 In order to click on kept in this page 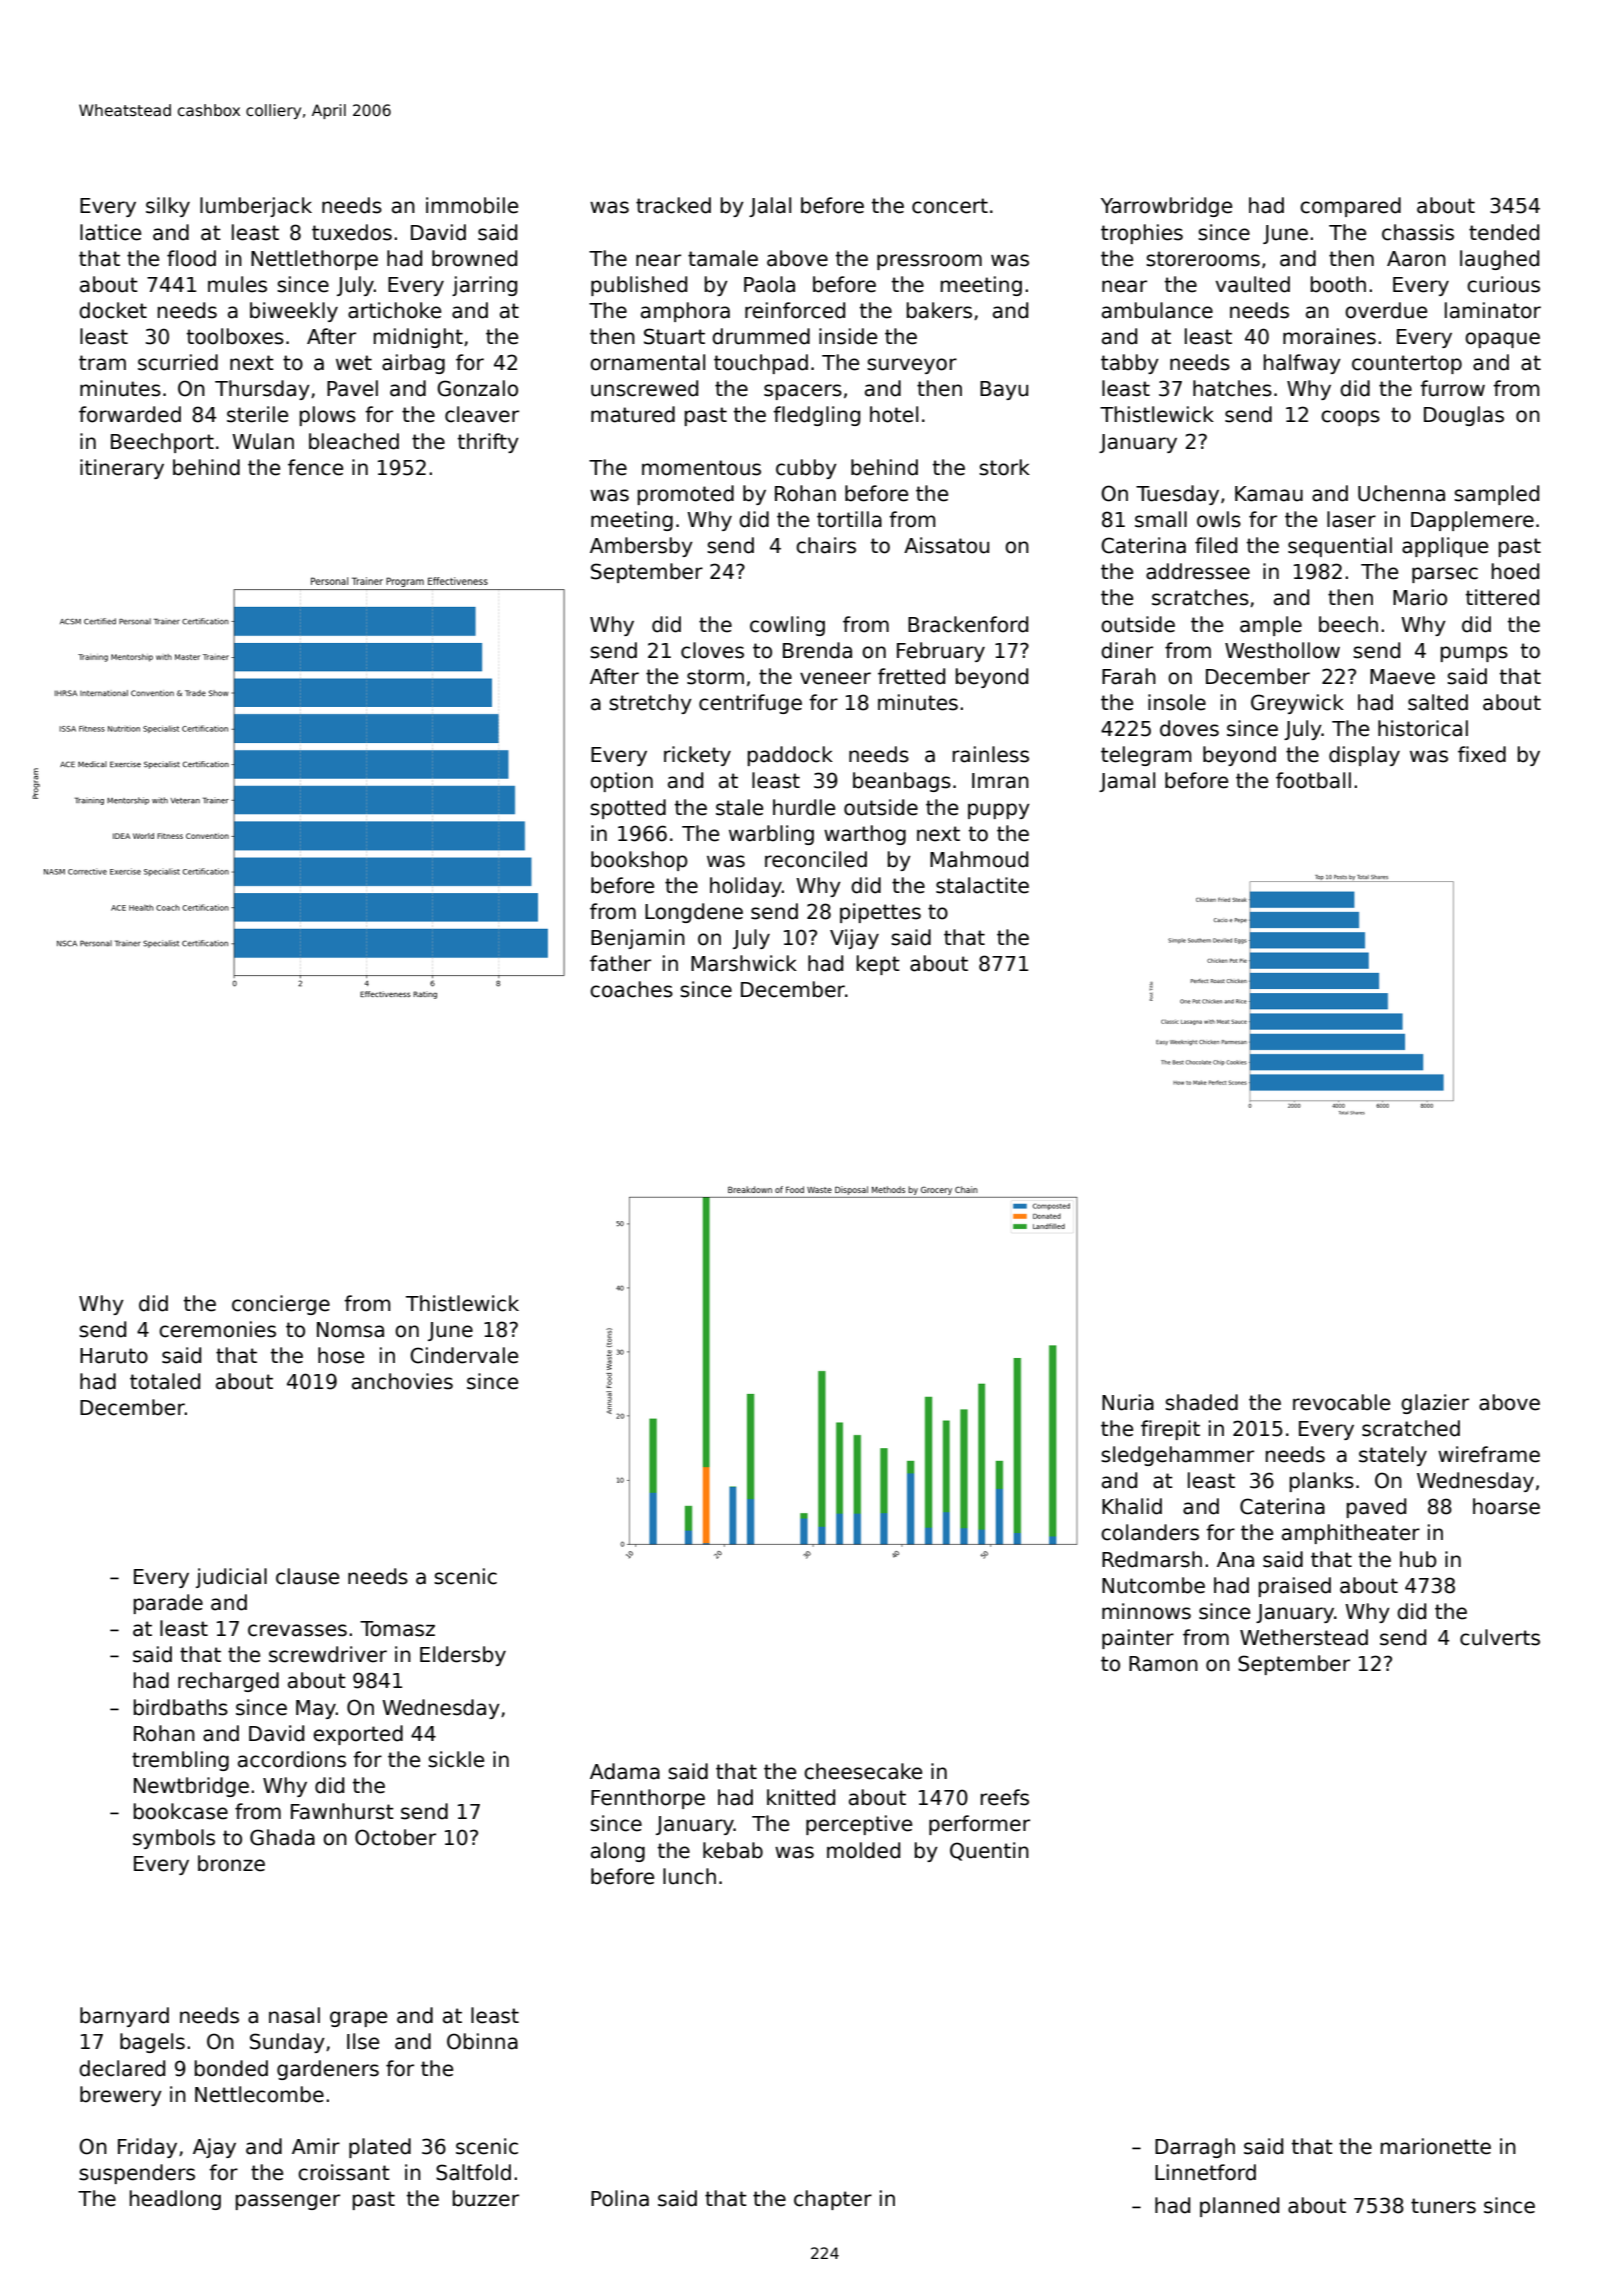, I will do `click(878, 965)`.
